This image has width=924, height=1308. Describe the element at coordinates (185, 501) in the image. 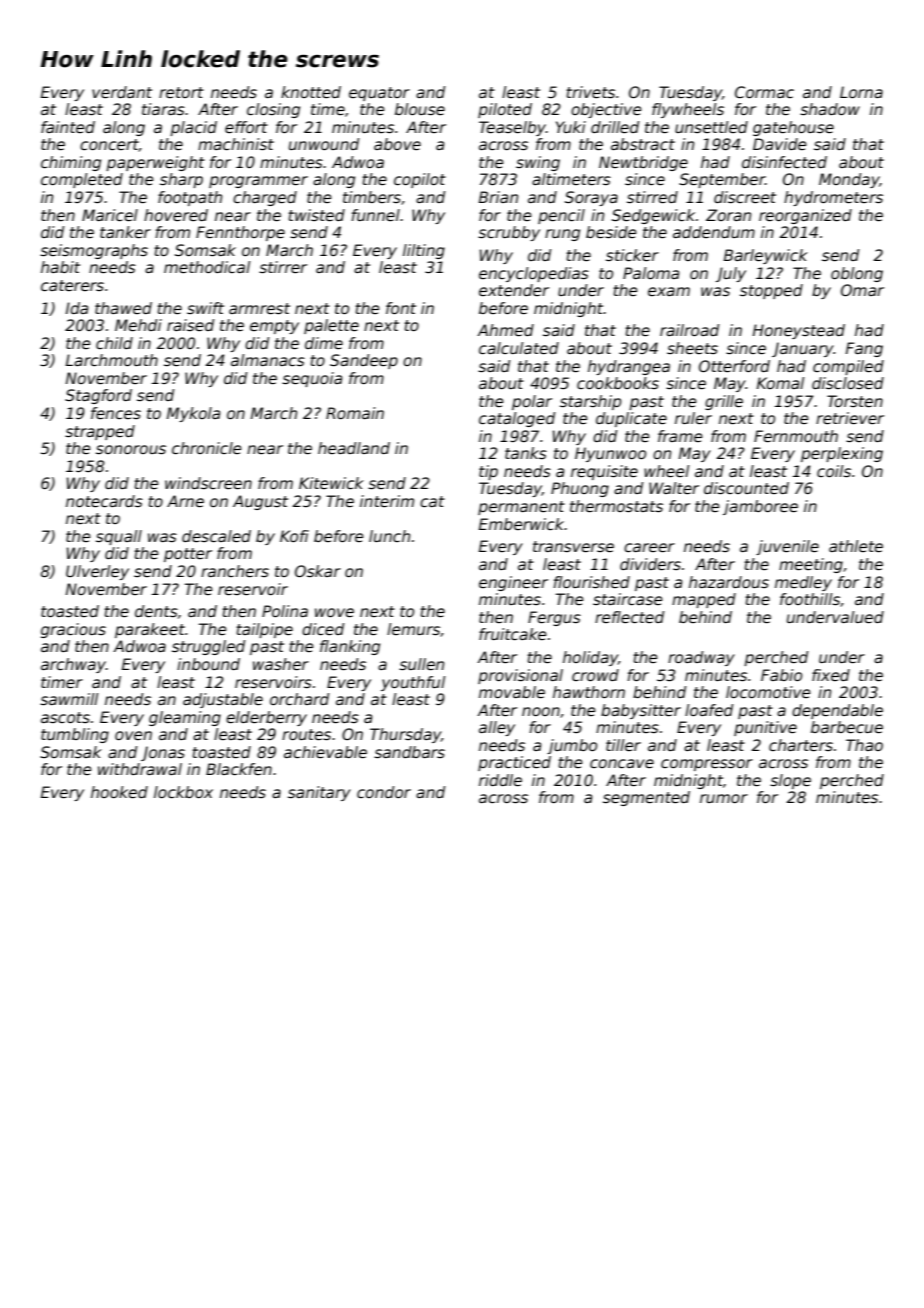

I see `Arne` at that location.
